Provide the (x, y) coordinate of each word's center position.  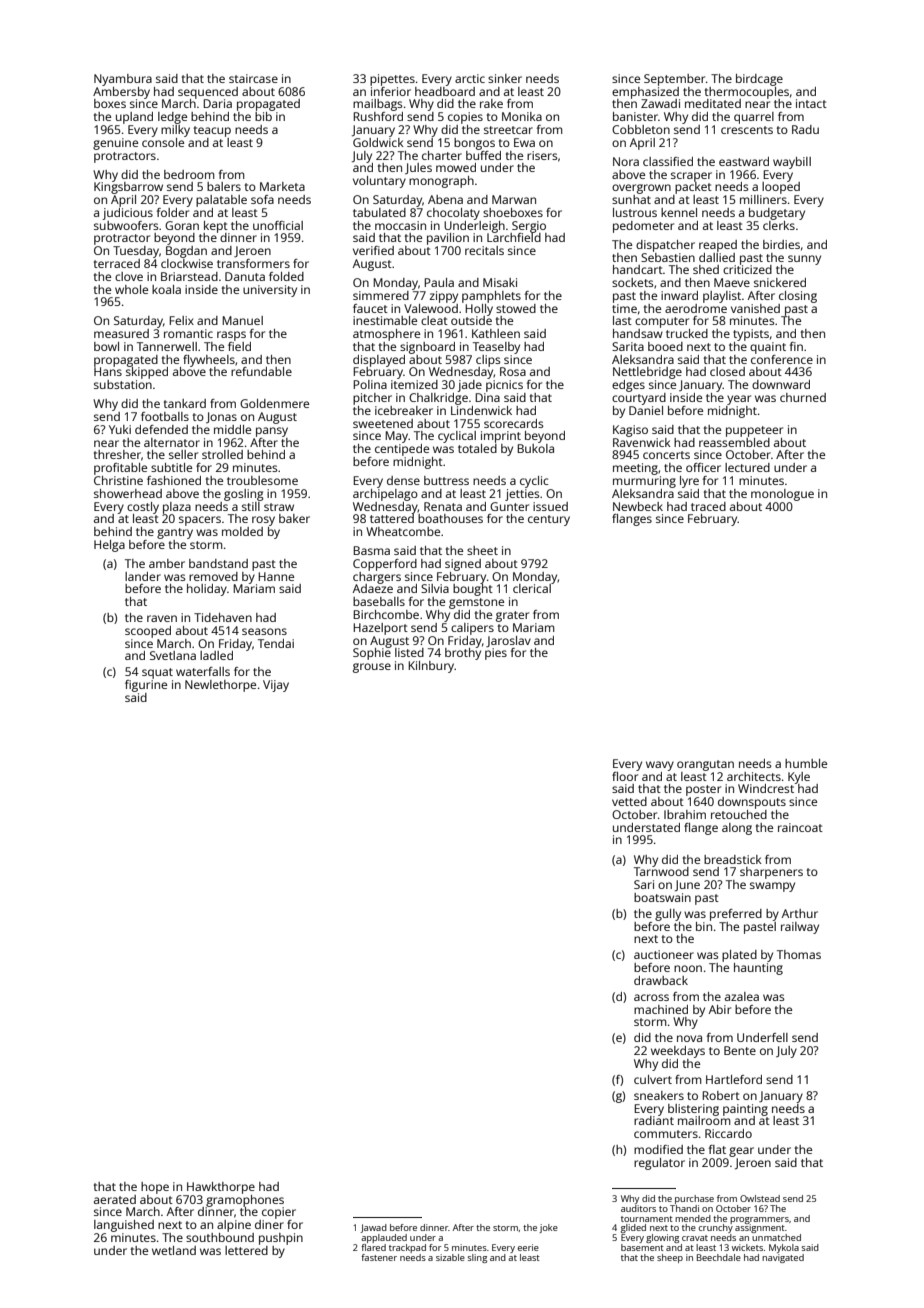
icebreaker (404, 410)
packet (693, 188)
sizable (450, 1257)
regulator (659, 1164)
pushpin (281, 1239)
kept (216, 227)
